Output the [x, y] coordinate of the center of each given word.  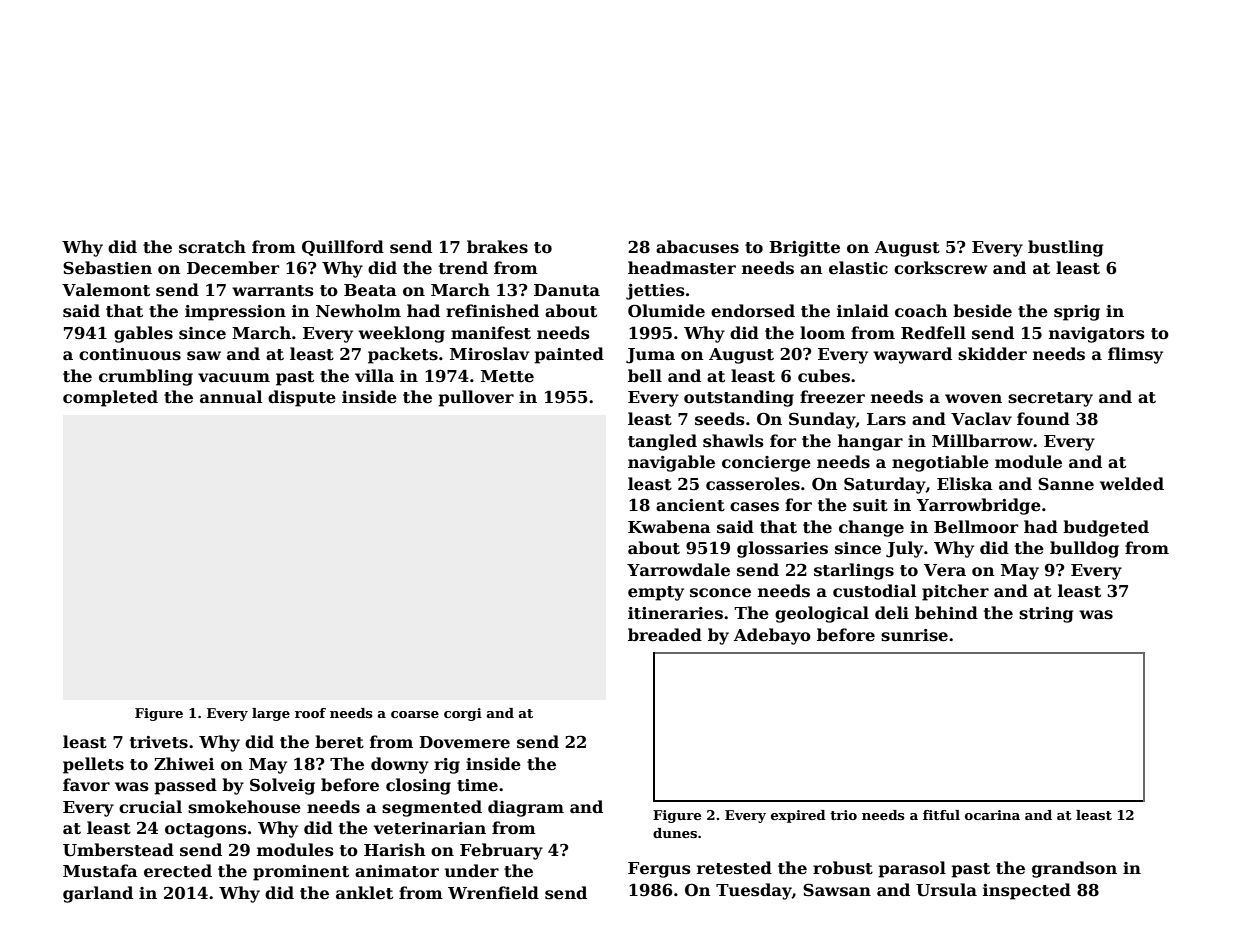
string [1046, 615]
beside [982, 311]
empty [656, 593]
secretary [1050, 399]
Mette [507, 376]
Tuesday [754, 891]
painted [569, 355]
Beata [370, 290]
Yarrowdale [678, 570]
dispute [302, 398]
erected [178, 871]
